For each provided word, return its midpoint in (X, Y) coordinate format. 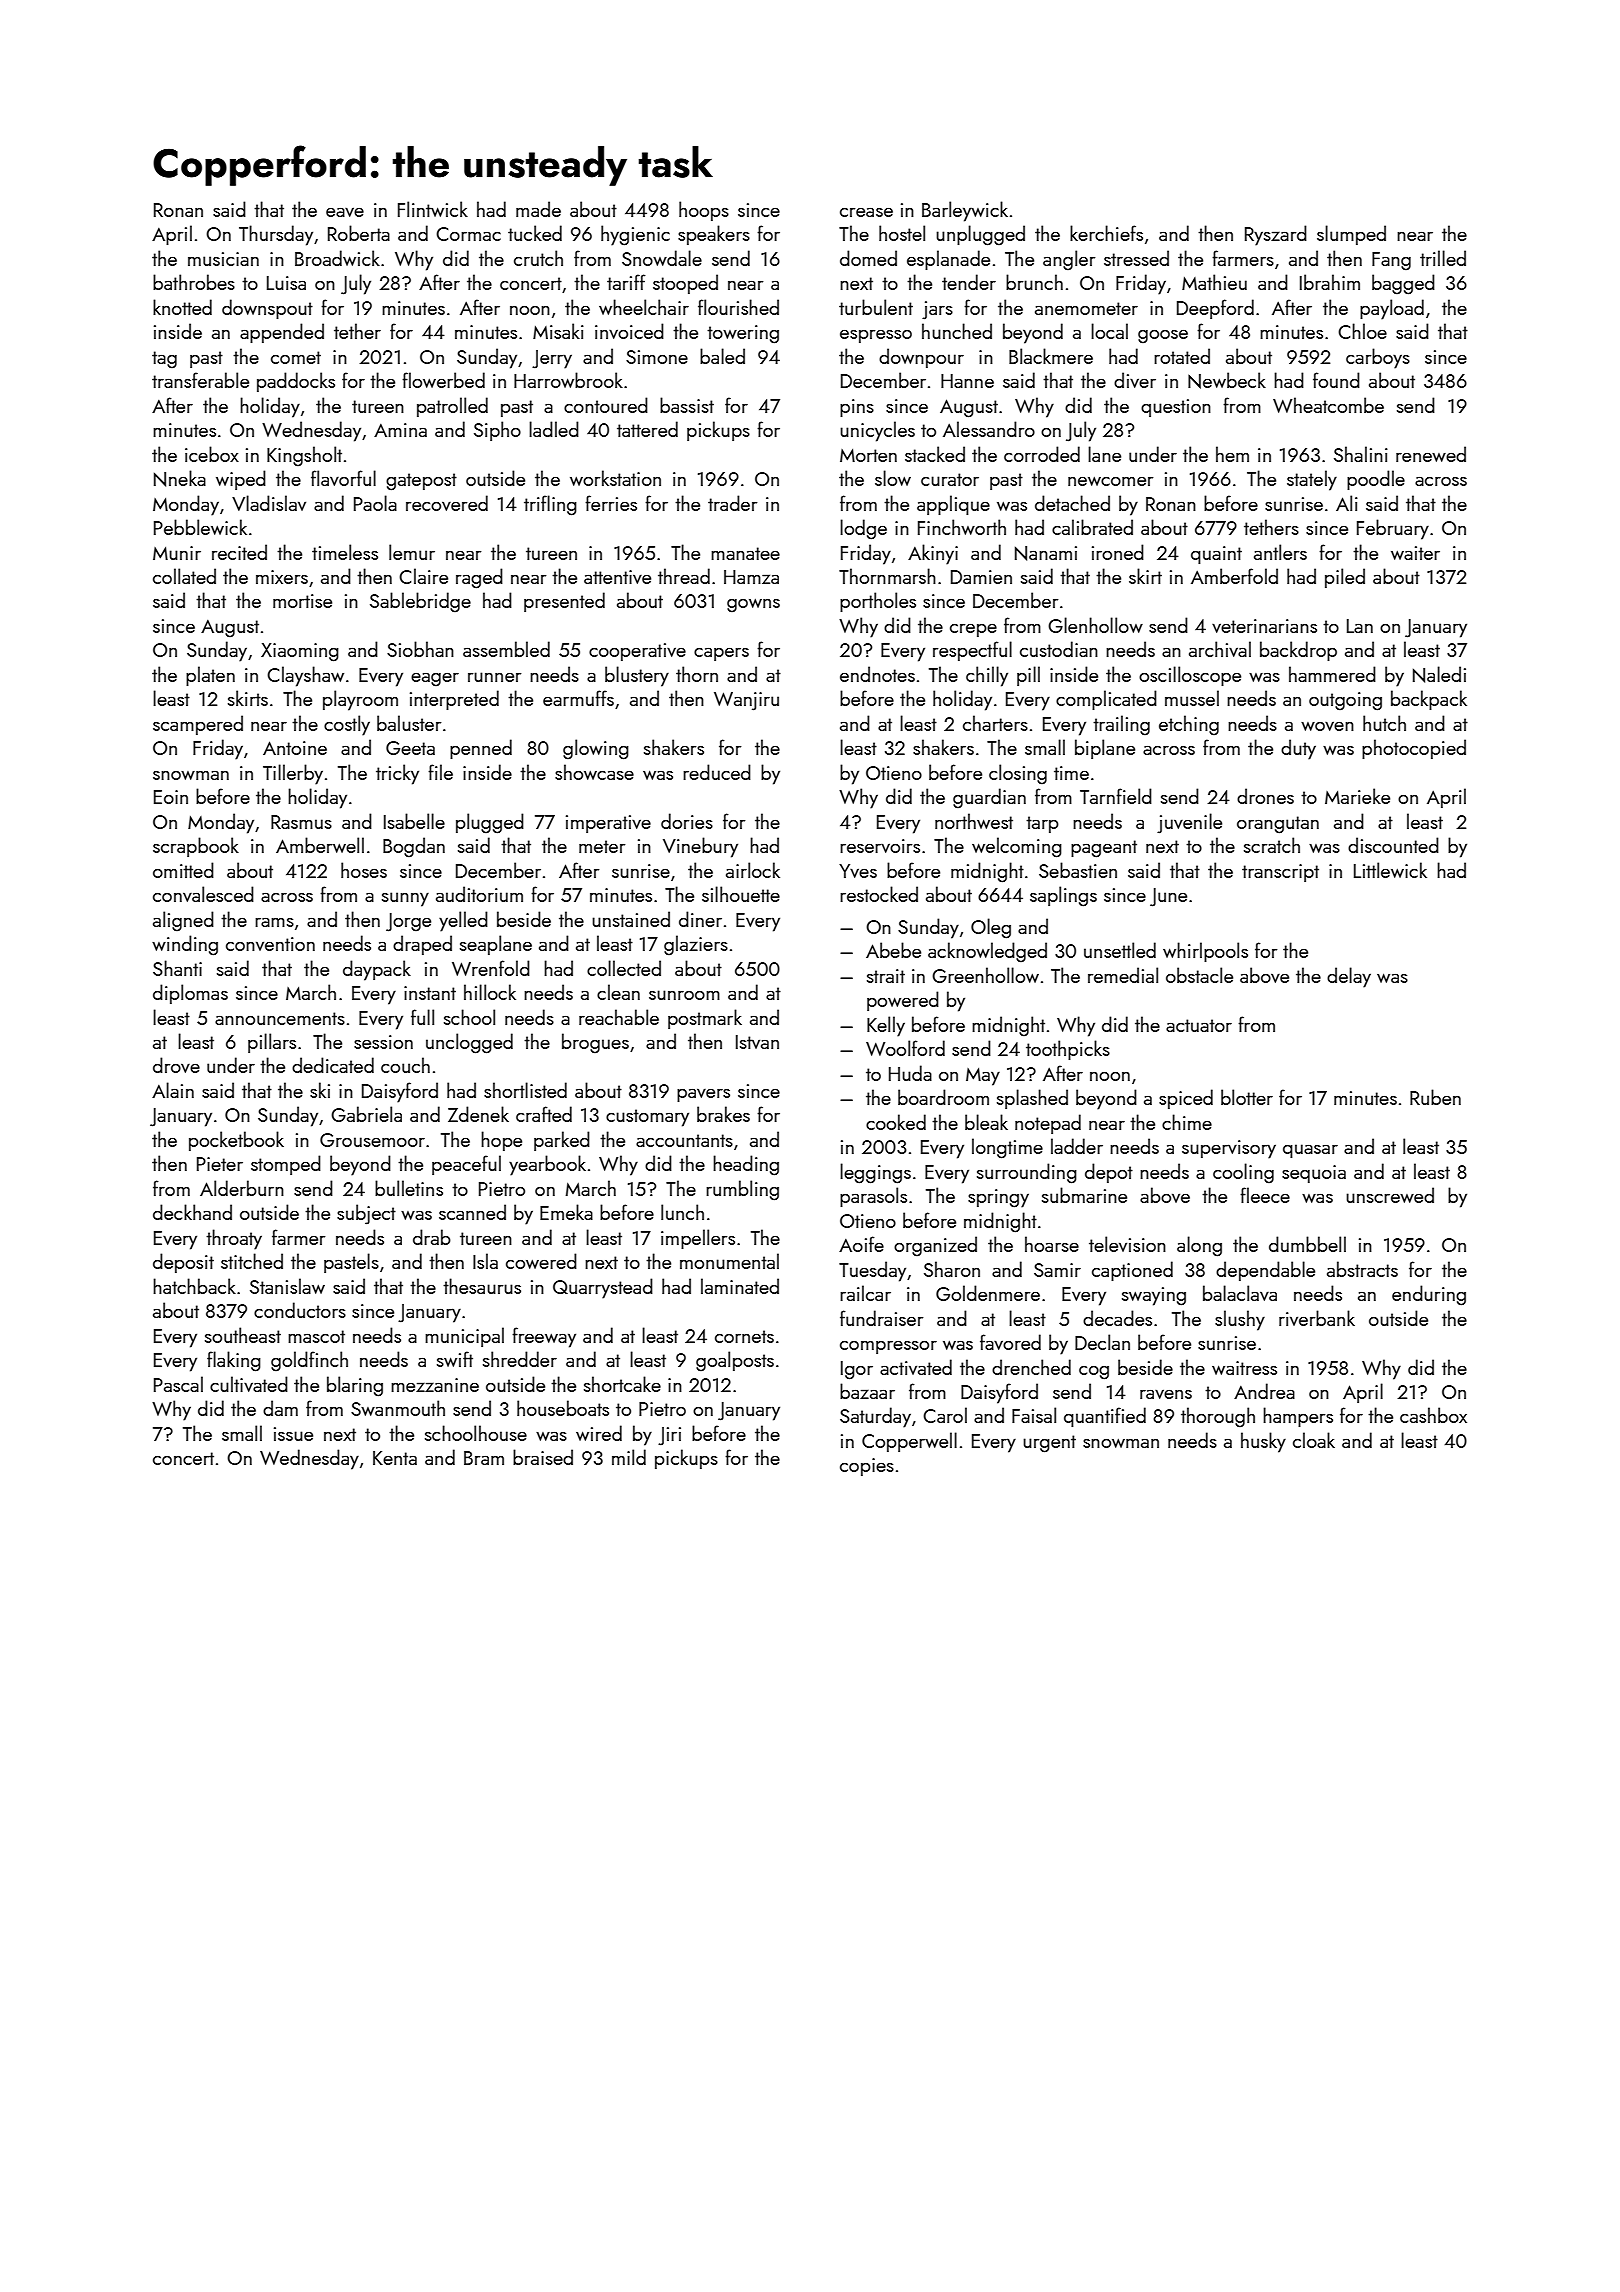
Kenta (395, 1458)
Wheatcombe (1328, 405)
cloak (1314, 1440)
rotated (1182, 356)
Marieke (1357, 796)
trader (732, 503)
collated (184, 576)
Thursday (276, 235)
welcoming (1017, 847)
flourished (738, 307)
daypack (377, 970)
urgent (1049, 1444)
